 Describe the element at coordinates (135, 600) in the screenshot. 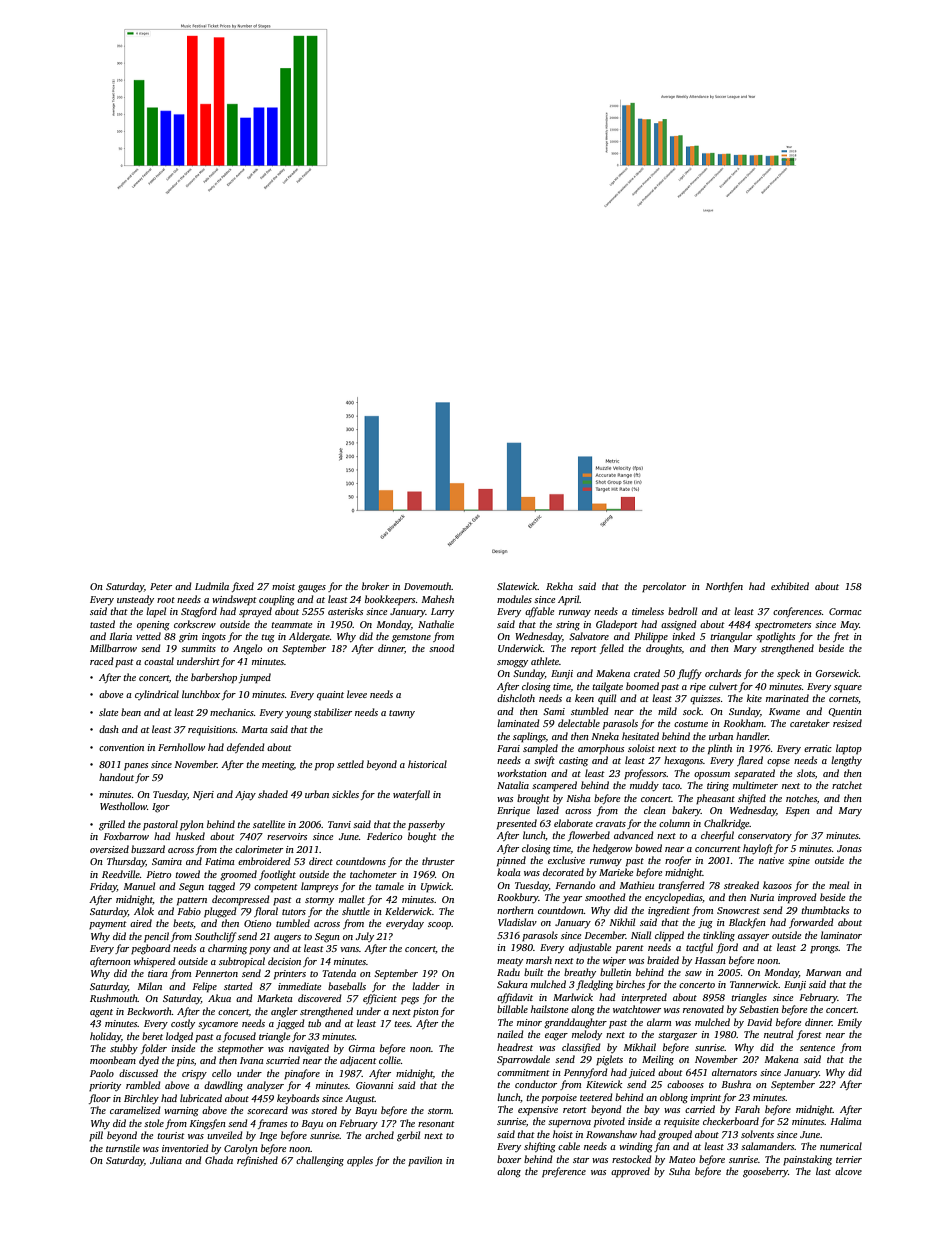

I see `unsteady` at that location.
